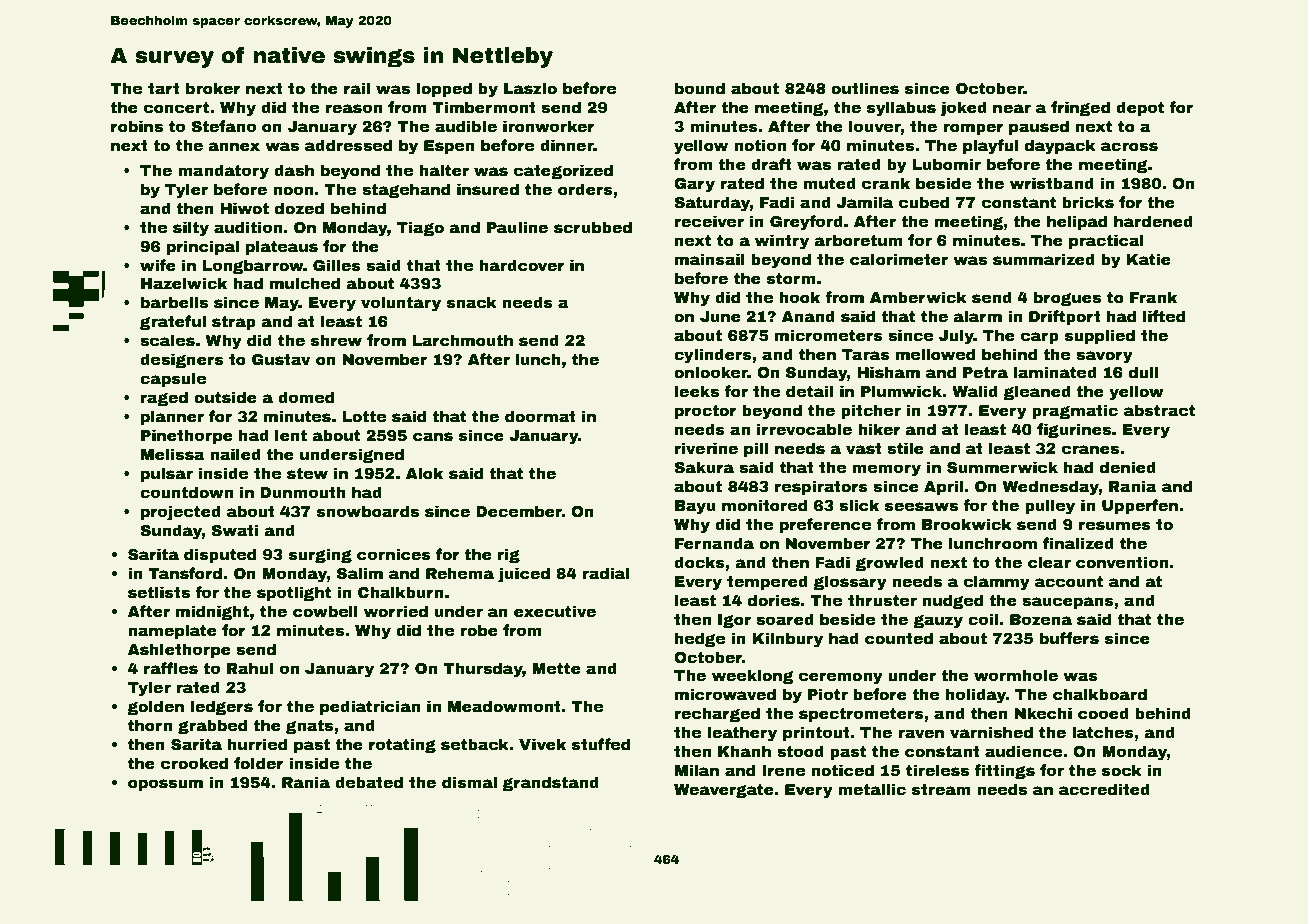 The height and width of the screenshot is (924, 1308). I want to click on Frank, so click(1153, 297).
